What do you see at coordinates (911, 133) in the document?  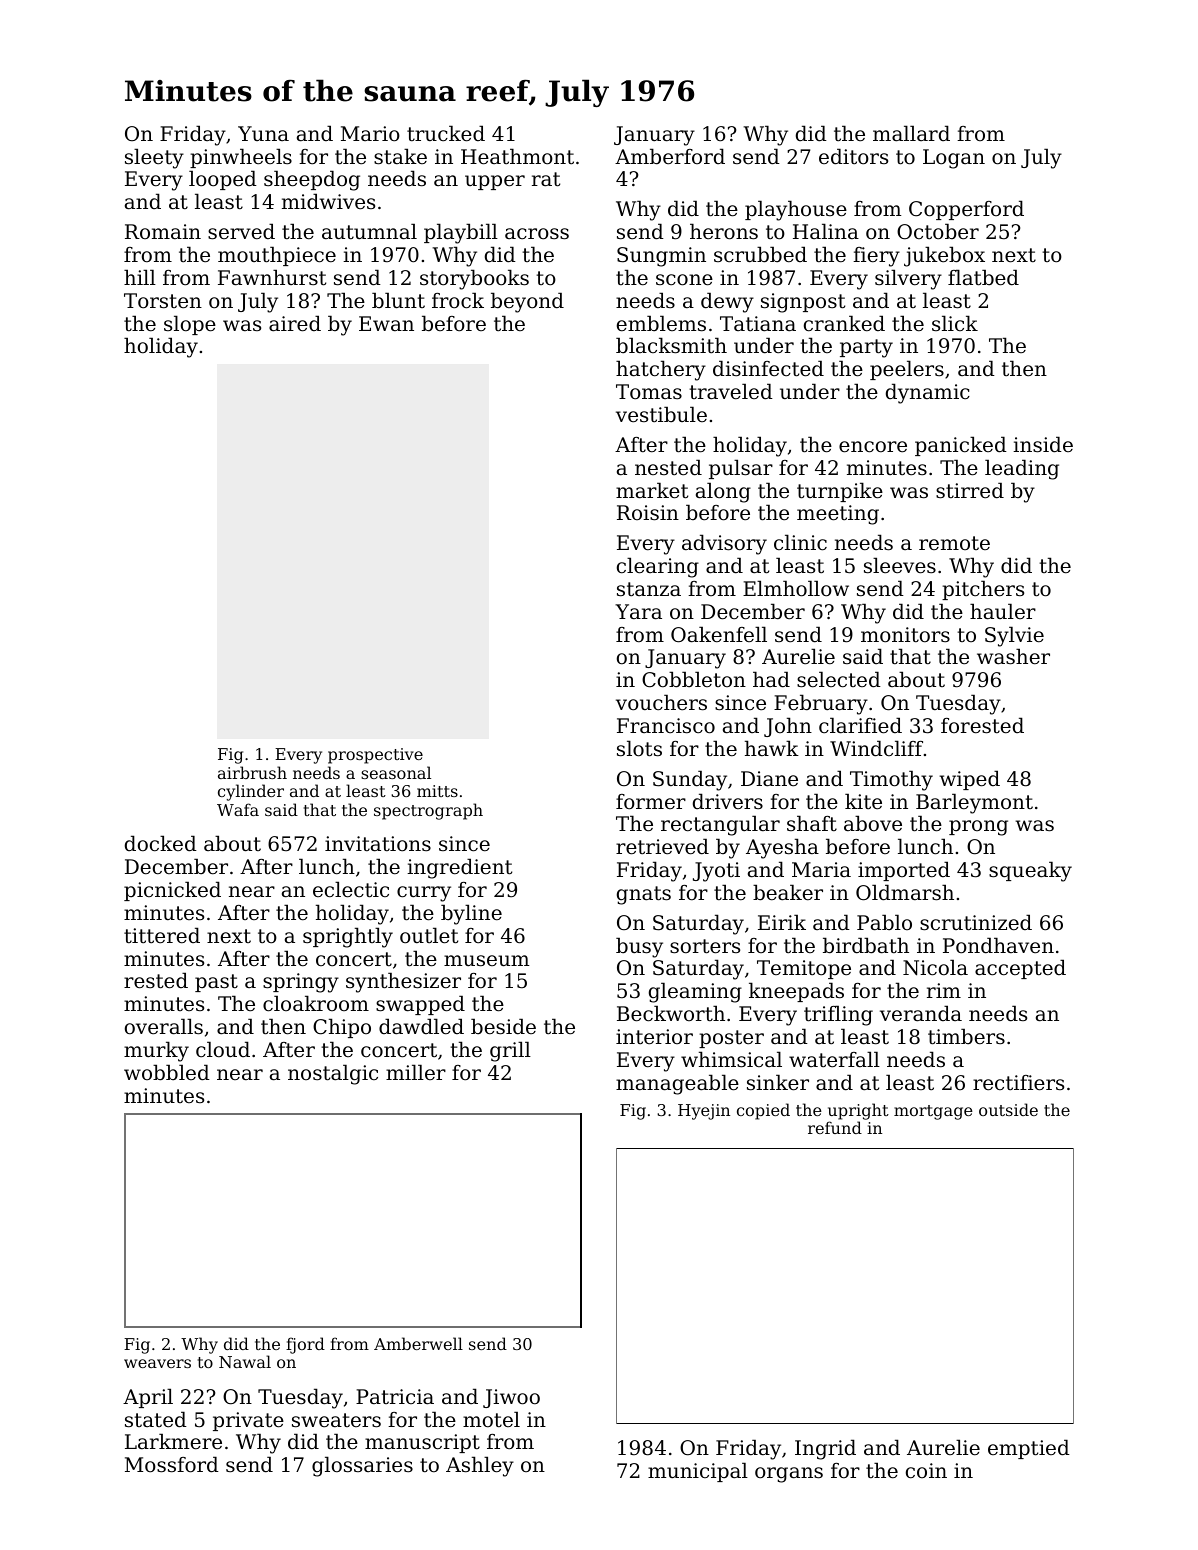 I see `mallard` at bounding box center [911, 133].
